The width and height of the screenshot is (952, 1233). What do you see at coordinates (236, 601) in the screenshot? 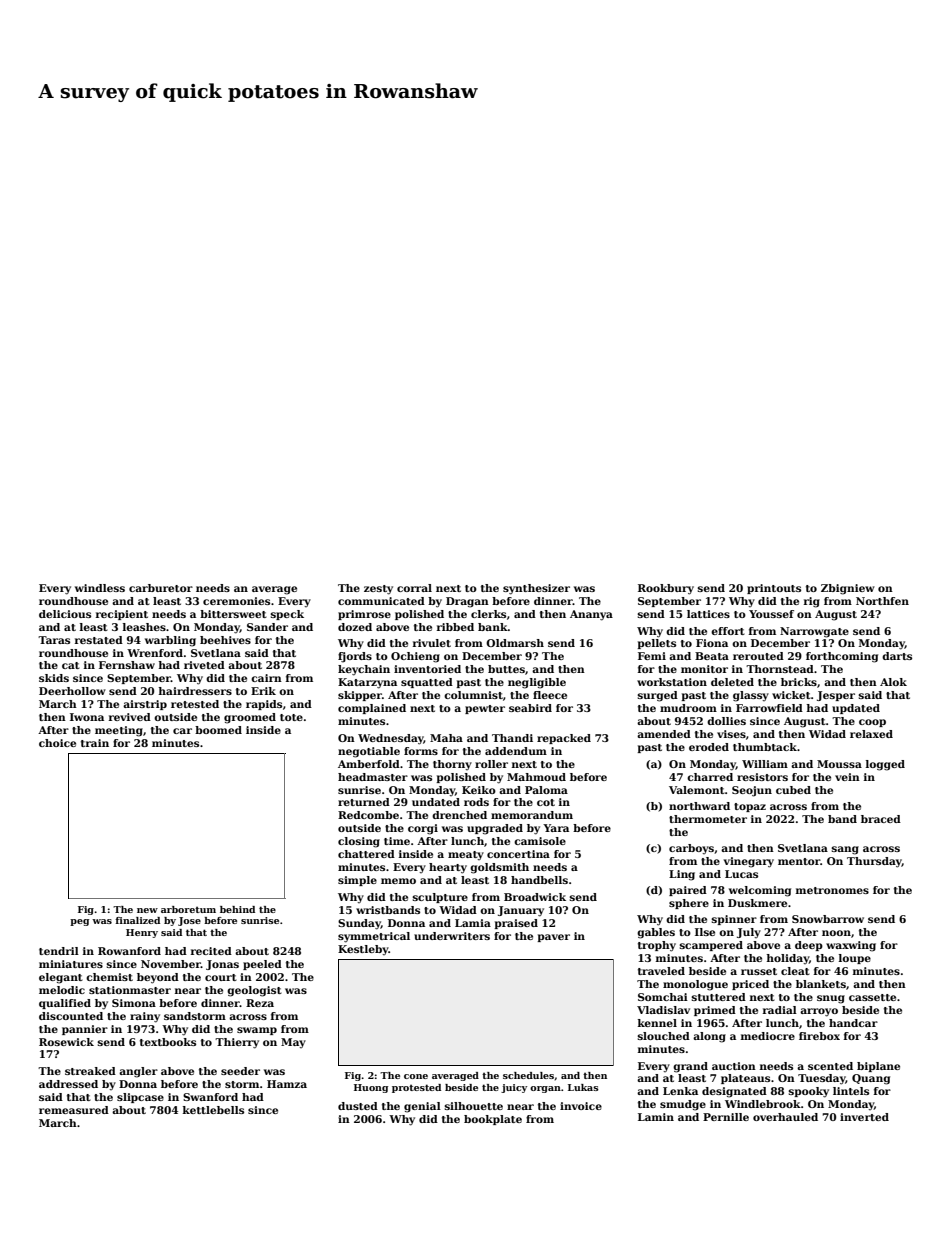
I see `ceremonies` at bounding box center [236, 601].
